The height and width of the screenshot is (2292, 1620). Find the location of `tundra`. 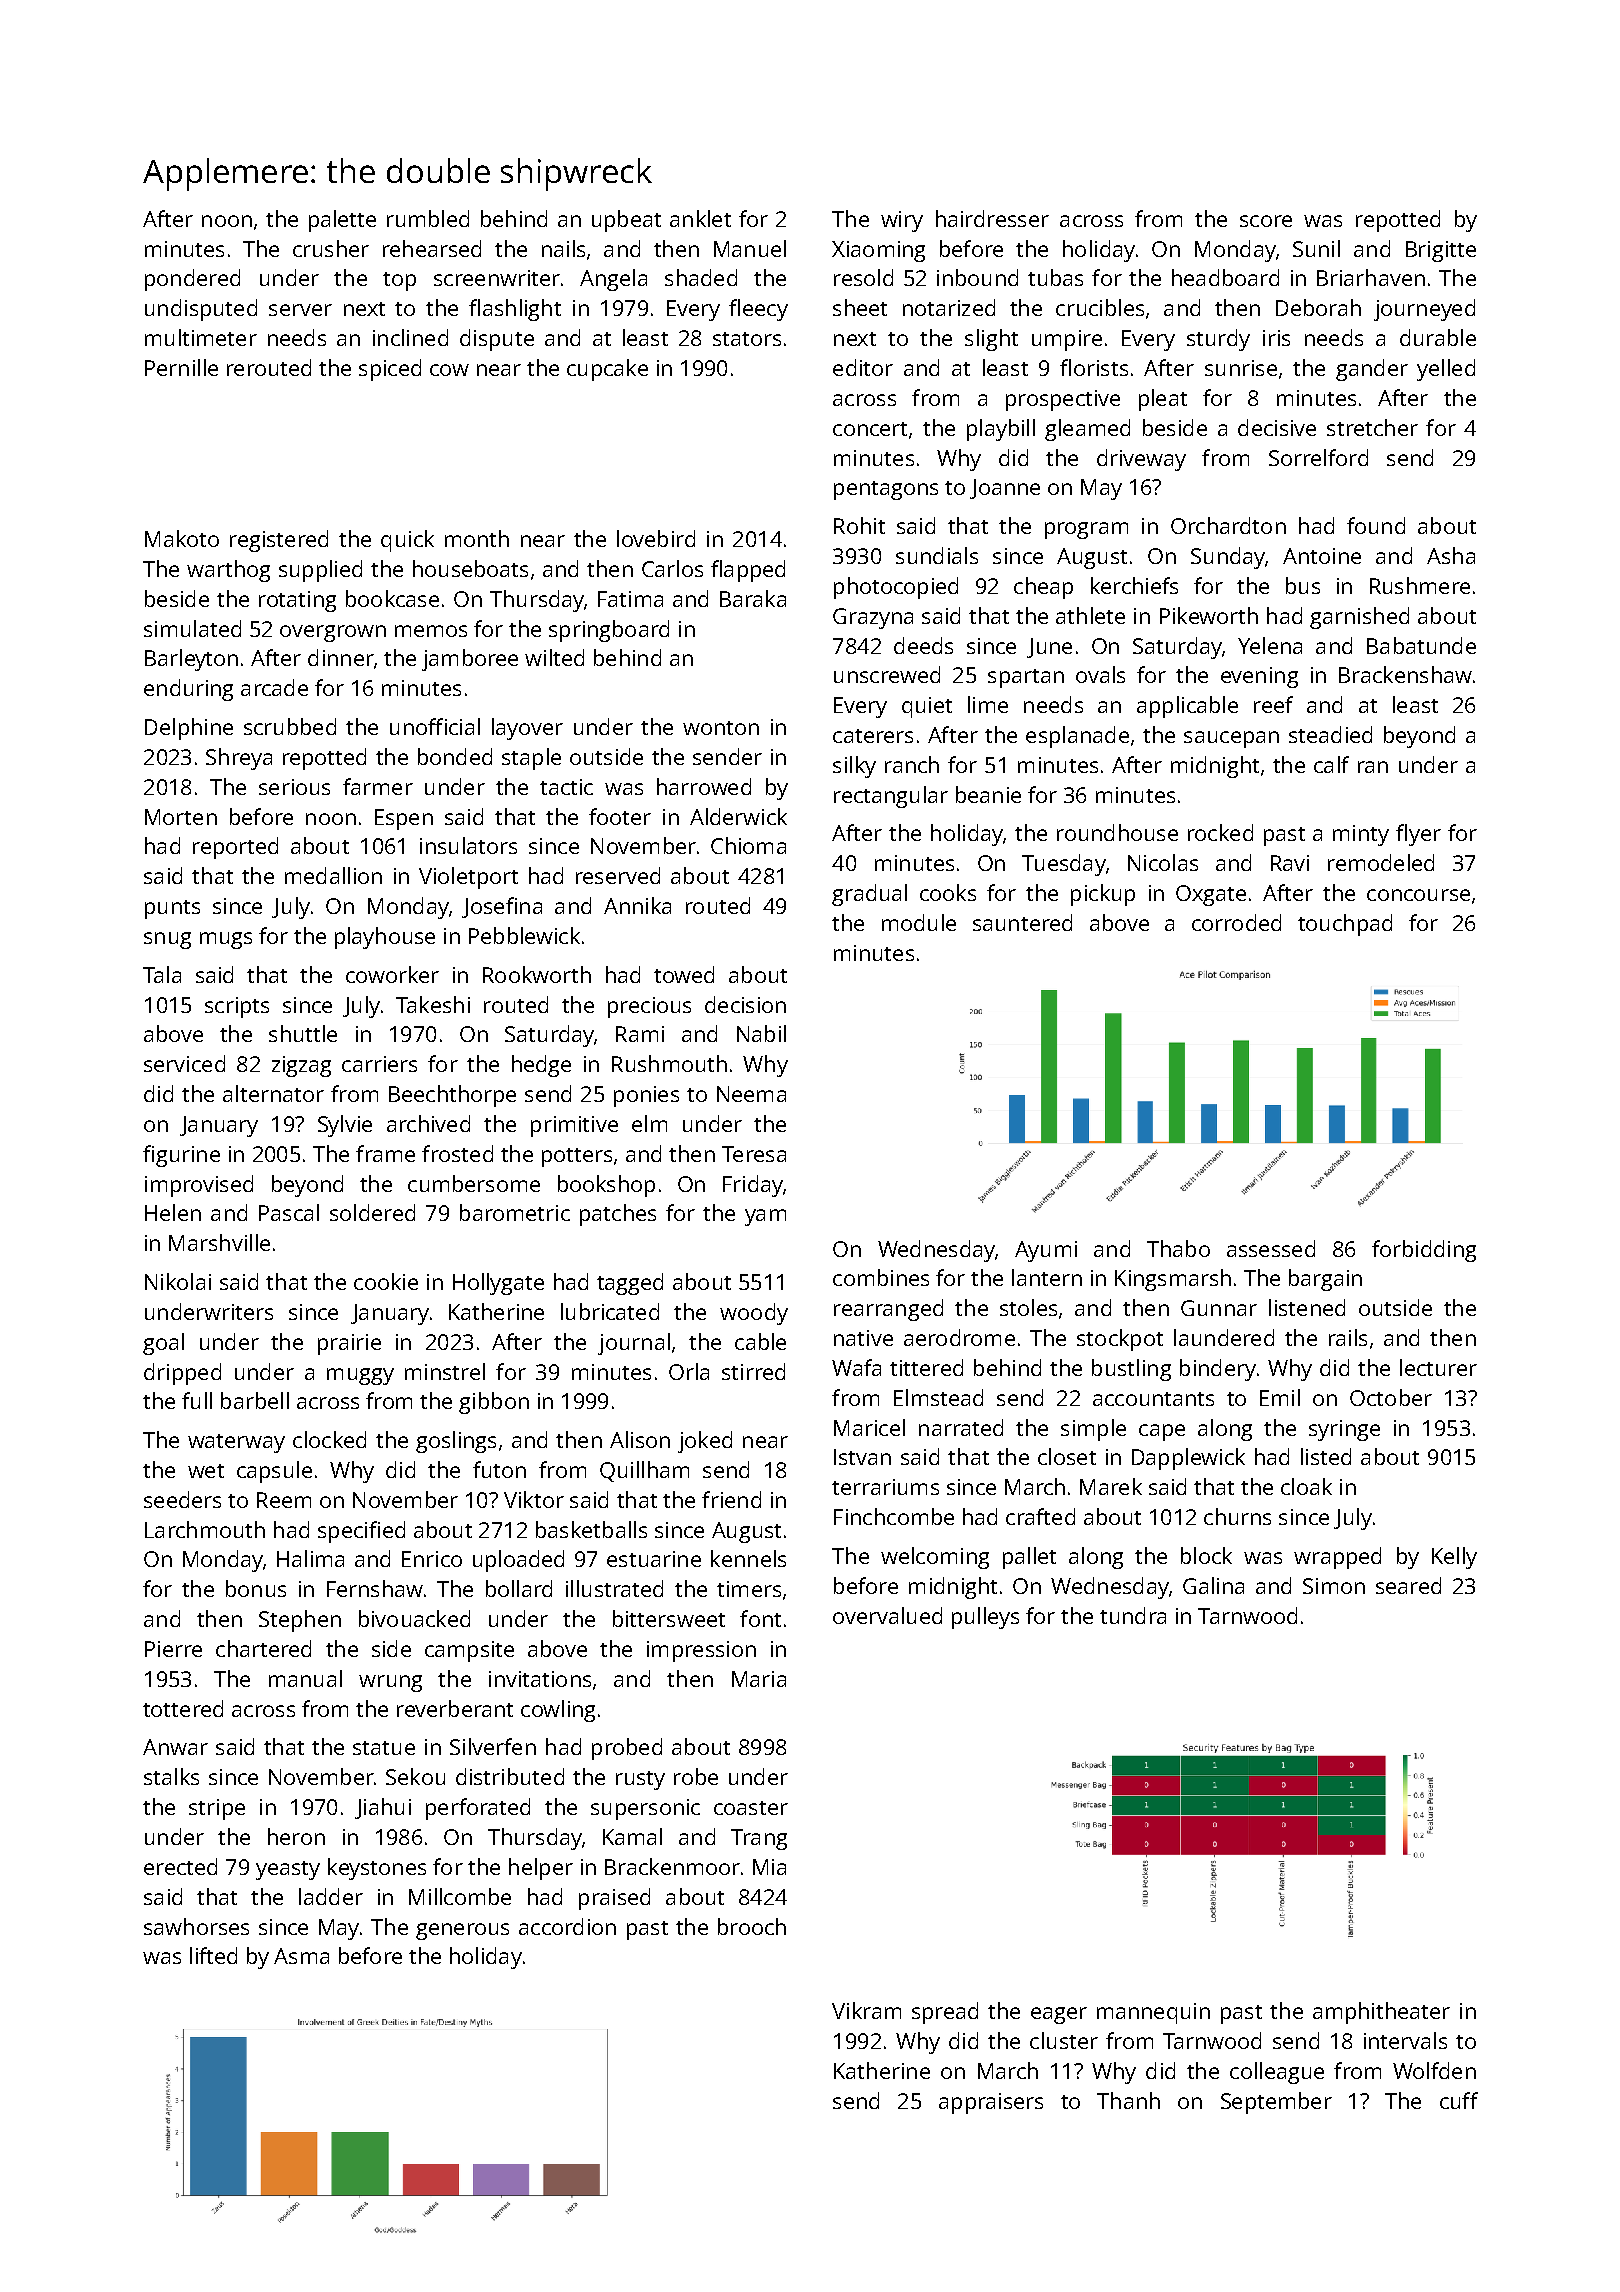

tundra is located at coordinates (1133, 1615).
